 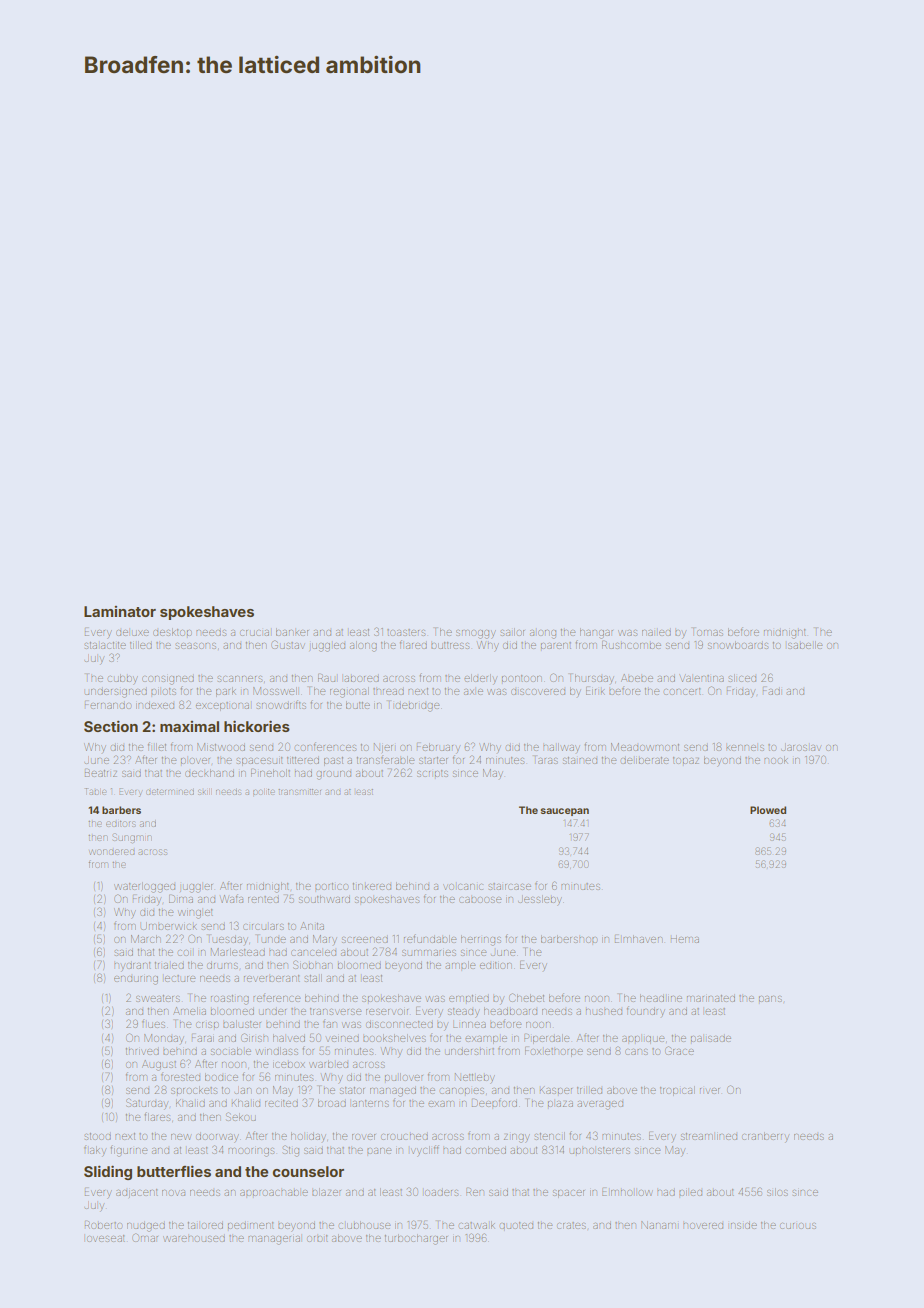 I want to click on Eirik, so click(x=595, y=691).
